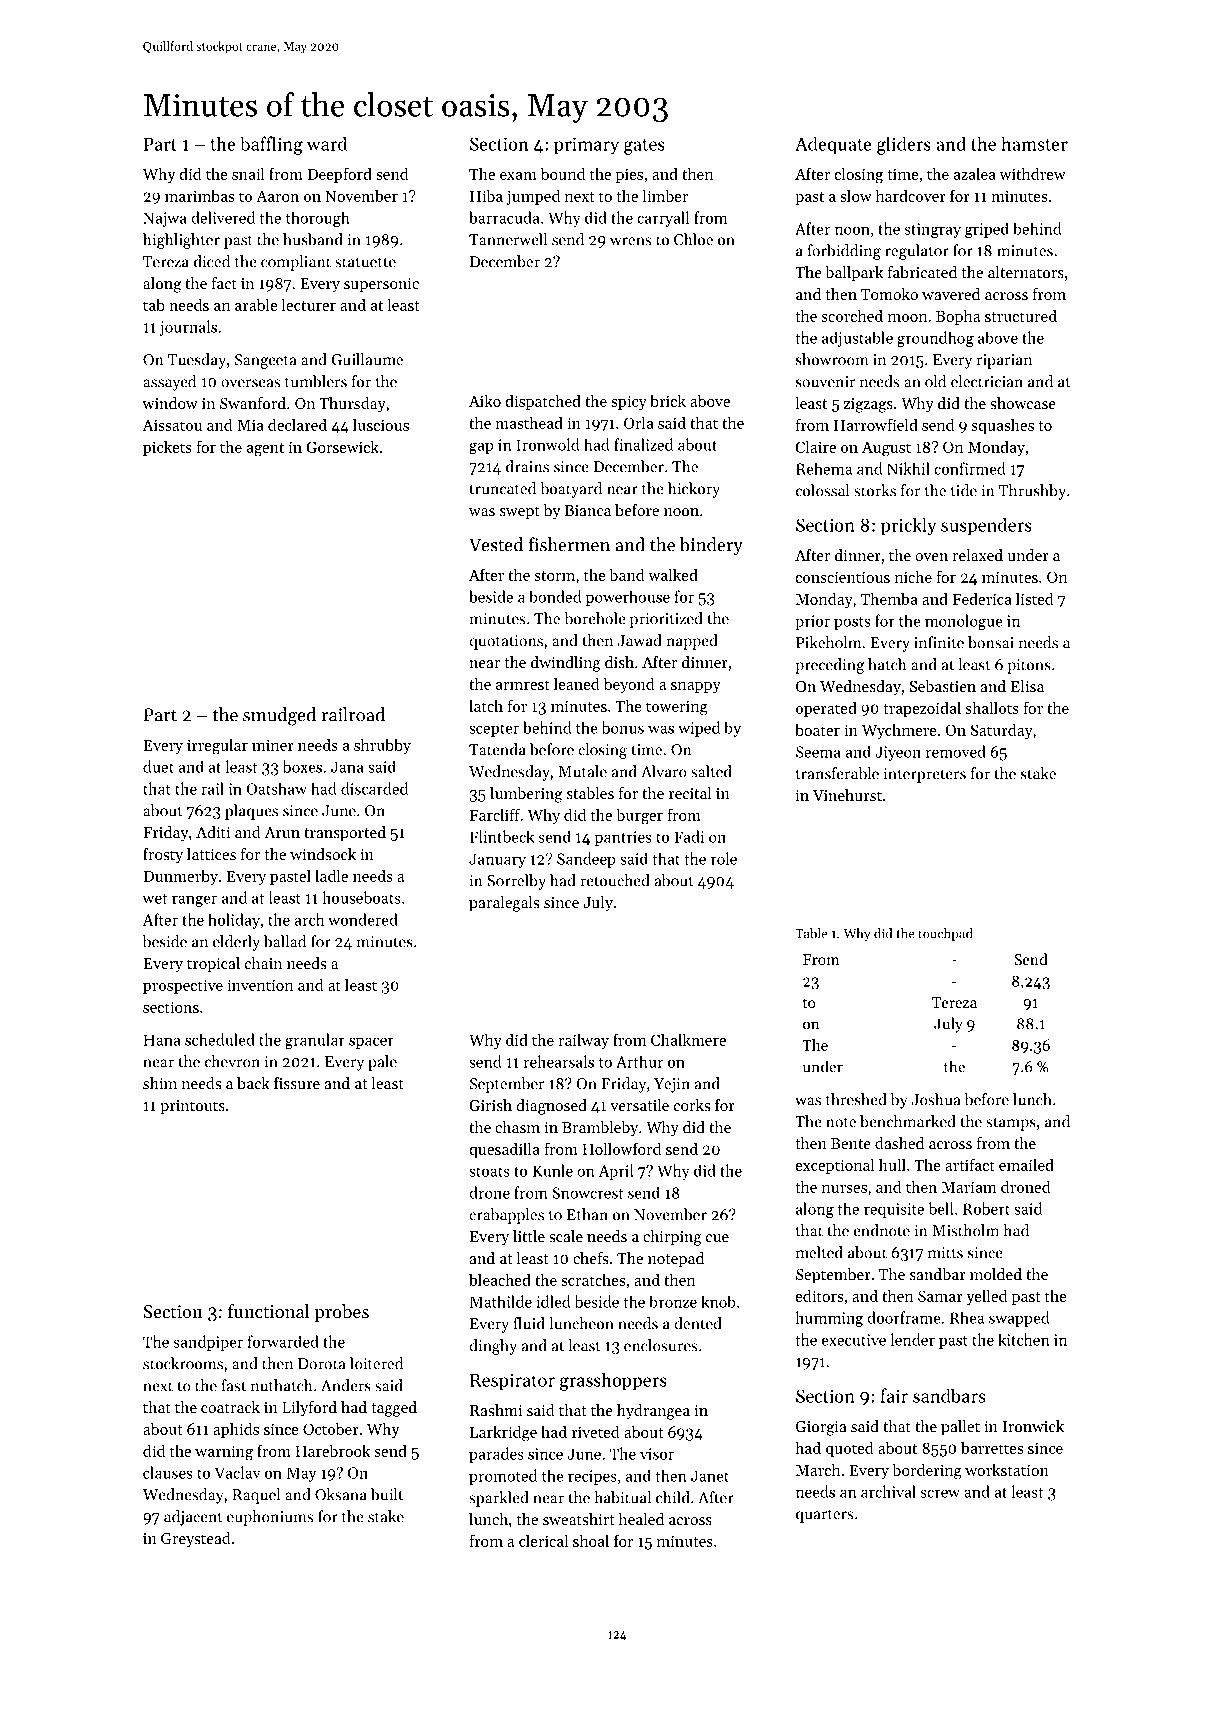 This document has width=1215, height=1718. Describe the element at coordinates (693, 239) in the document. I see `Chloe` at that location.
